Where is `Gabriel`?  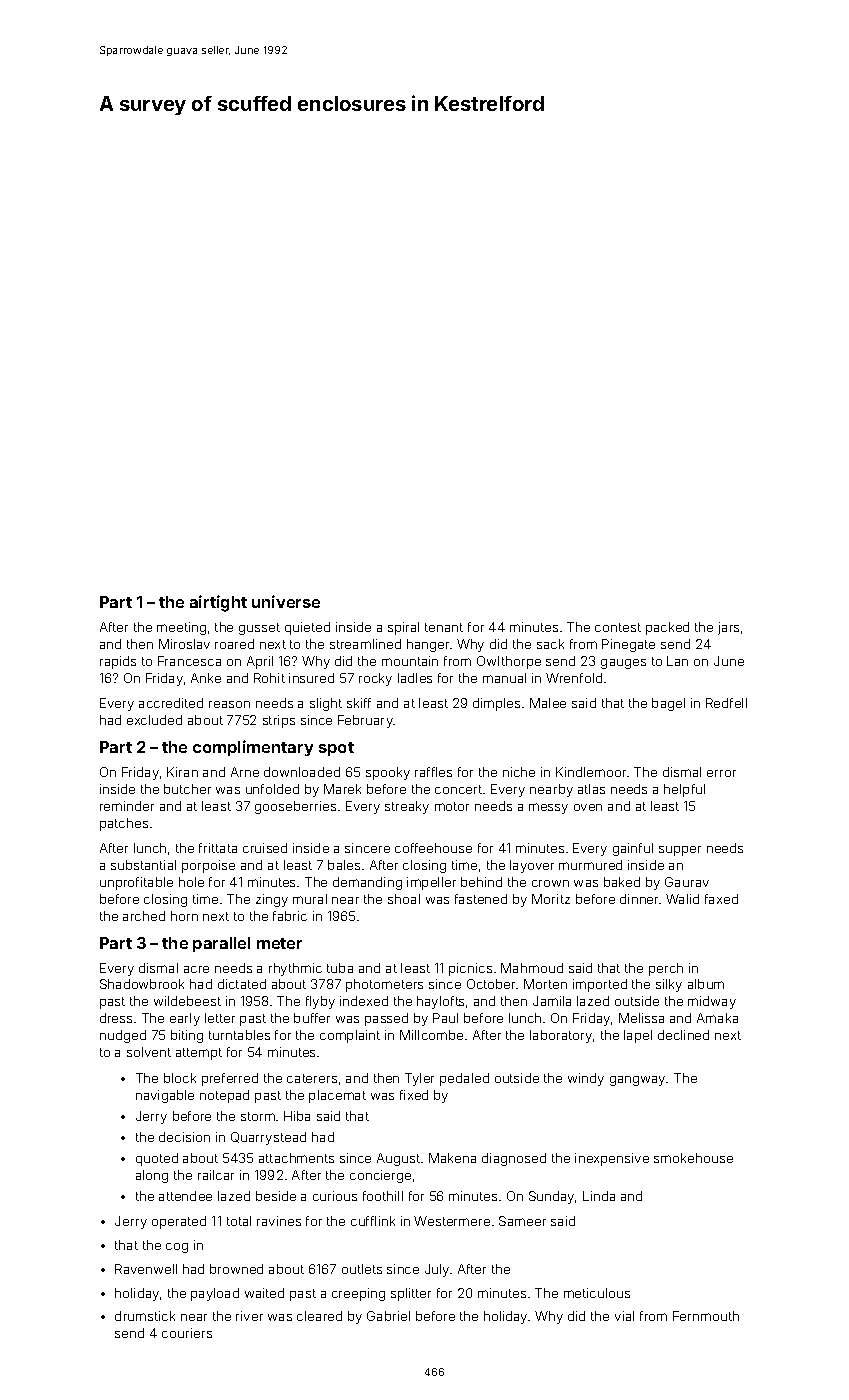 Gabriel is located at coordinates (388, 1316).
